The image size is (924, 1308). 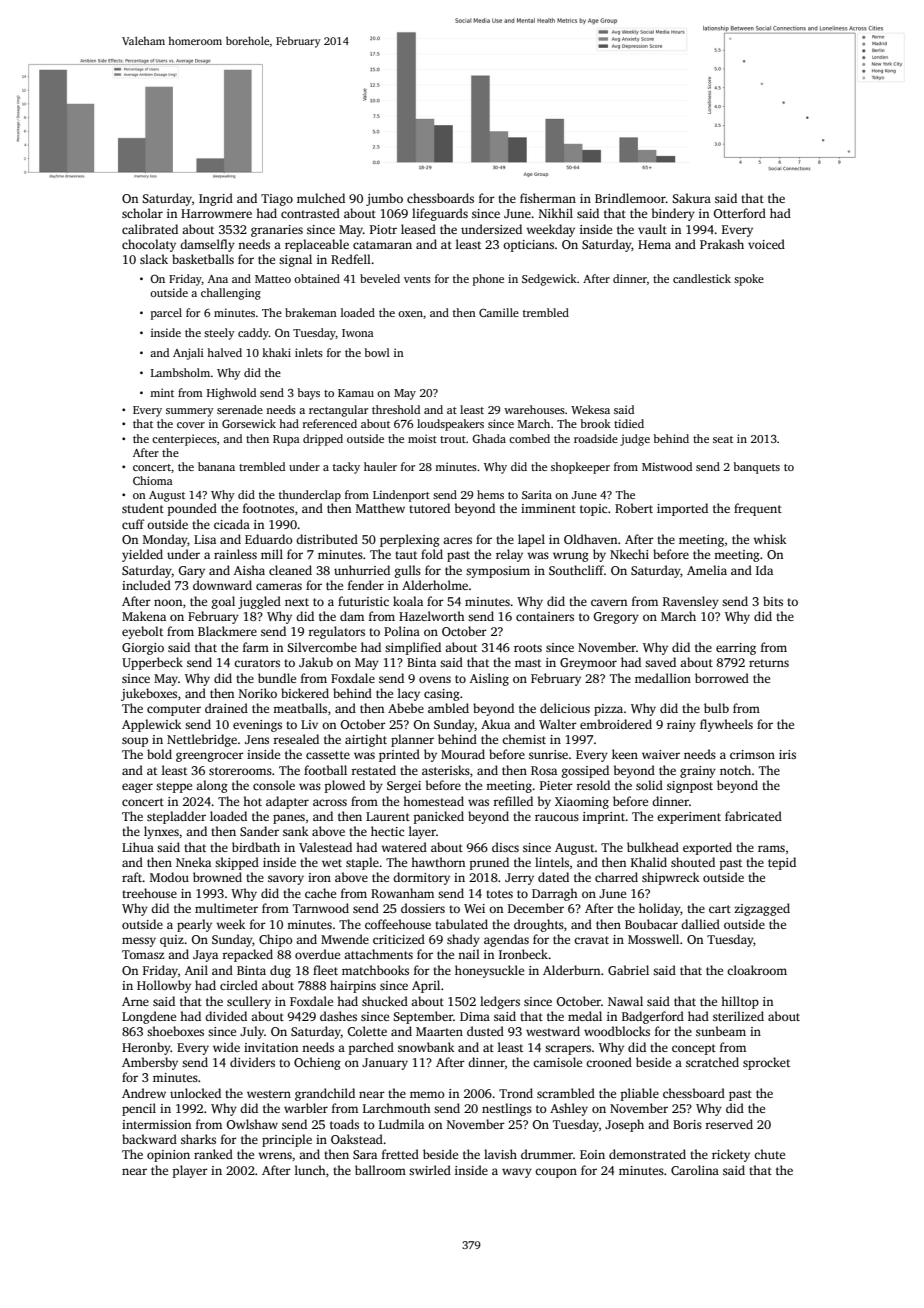 What do you see at coordinates (457, 540) in the screenshot?
I see `acres` at bounding box center [457, 540].
